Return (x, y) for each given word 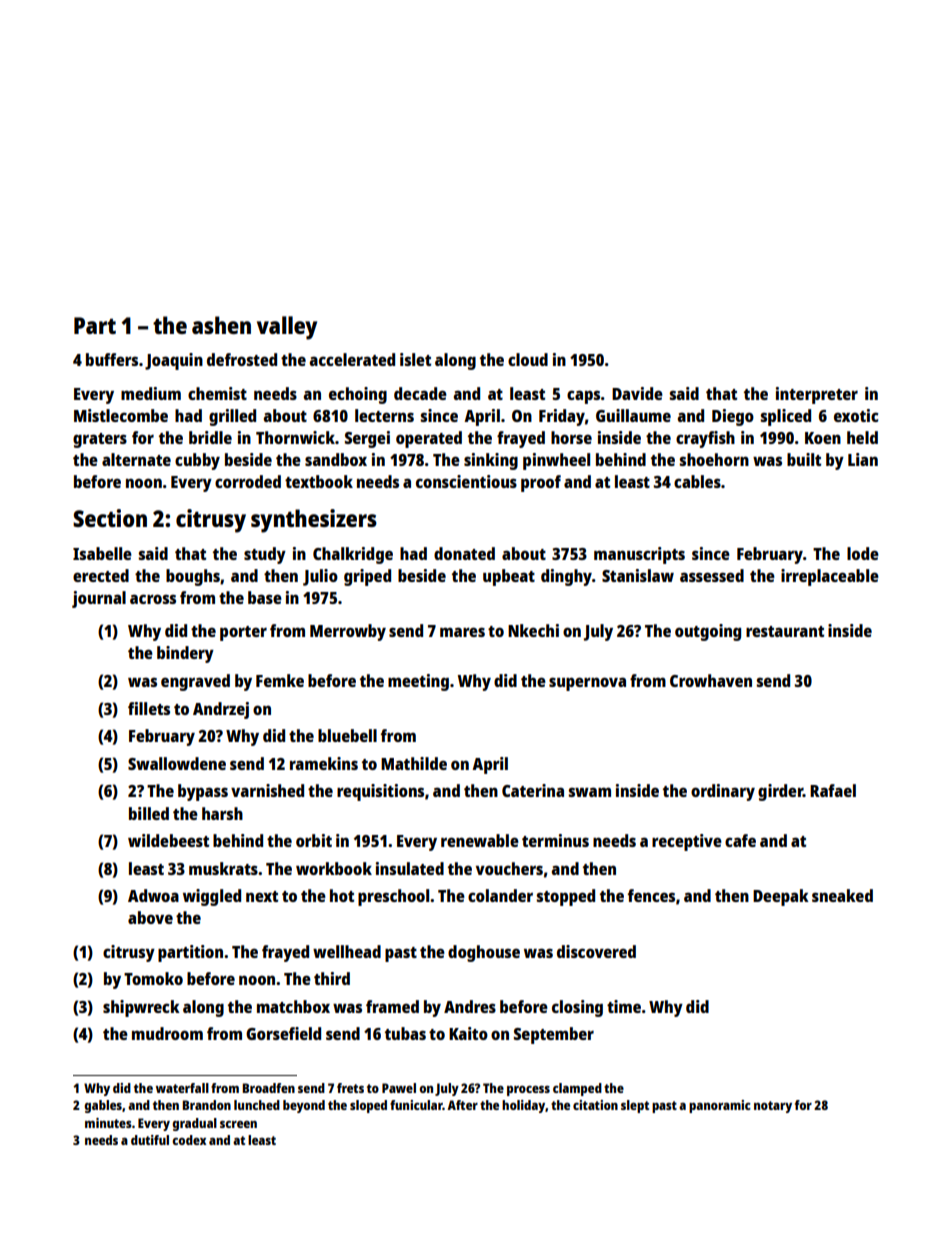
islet (415, 359)
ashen (221, 325)
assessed (712, 575)
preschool (393, 897)
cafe (740, 840)
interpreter (817, 395)
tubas (405, 1033)
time (624, 1006)
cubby (197, 461)
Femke (280, 680)
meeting (418, 682)
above (150, 917)
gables (103, 1106)
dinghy (566, 577)
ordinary (723, 792)
